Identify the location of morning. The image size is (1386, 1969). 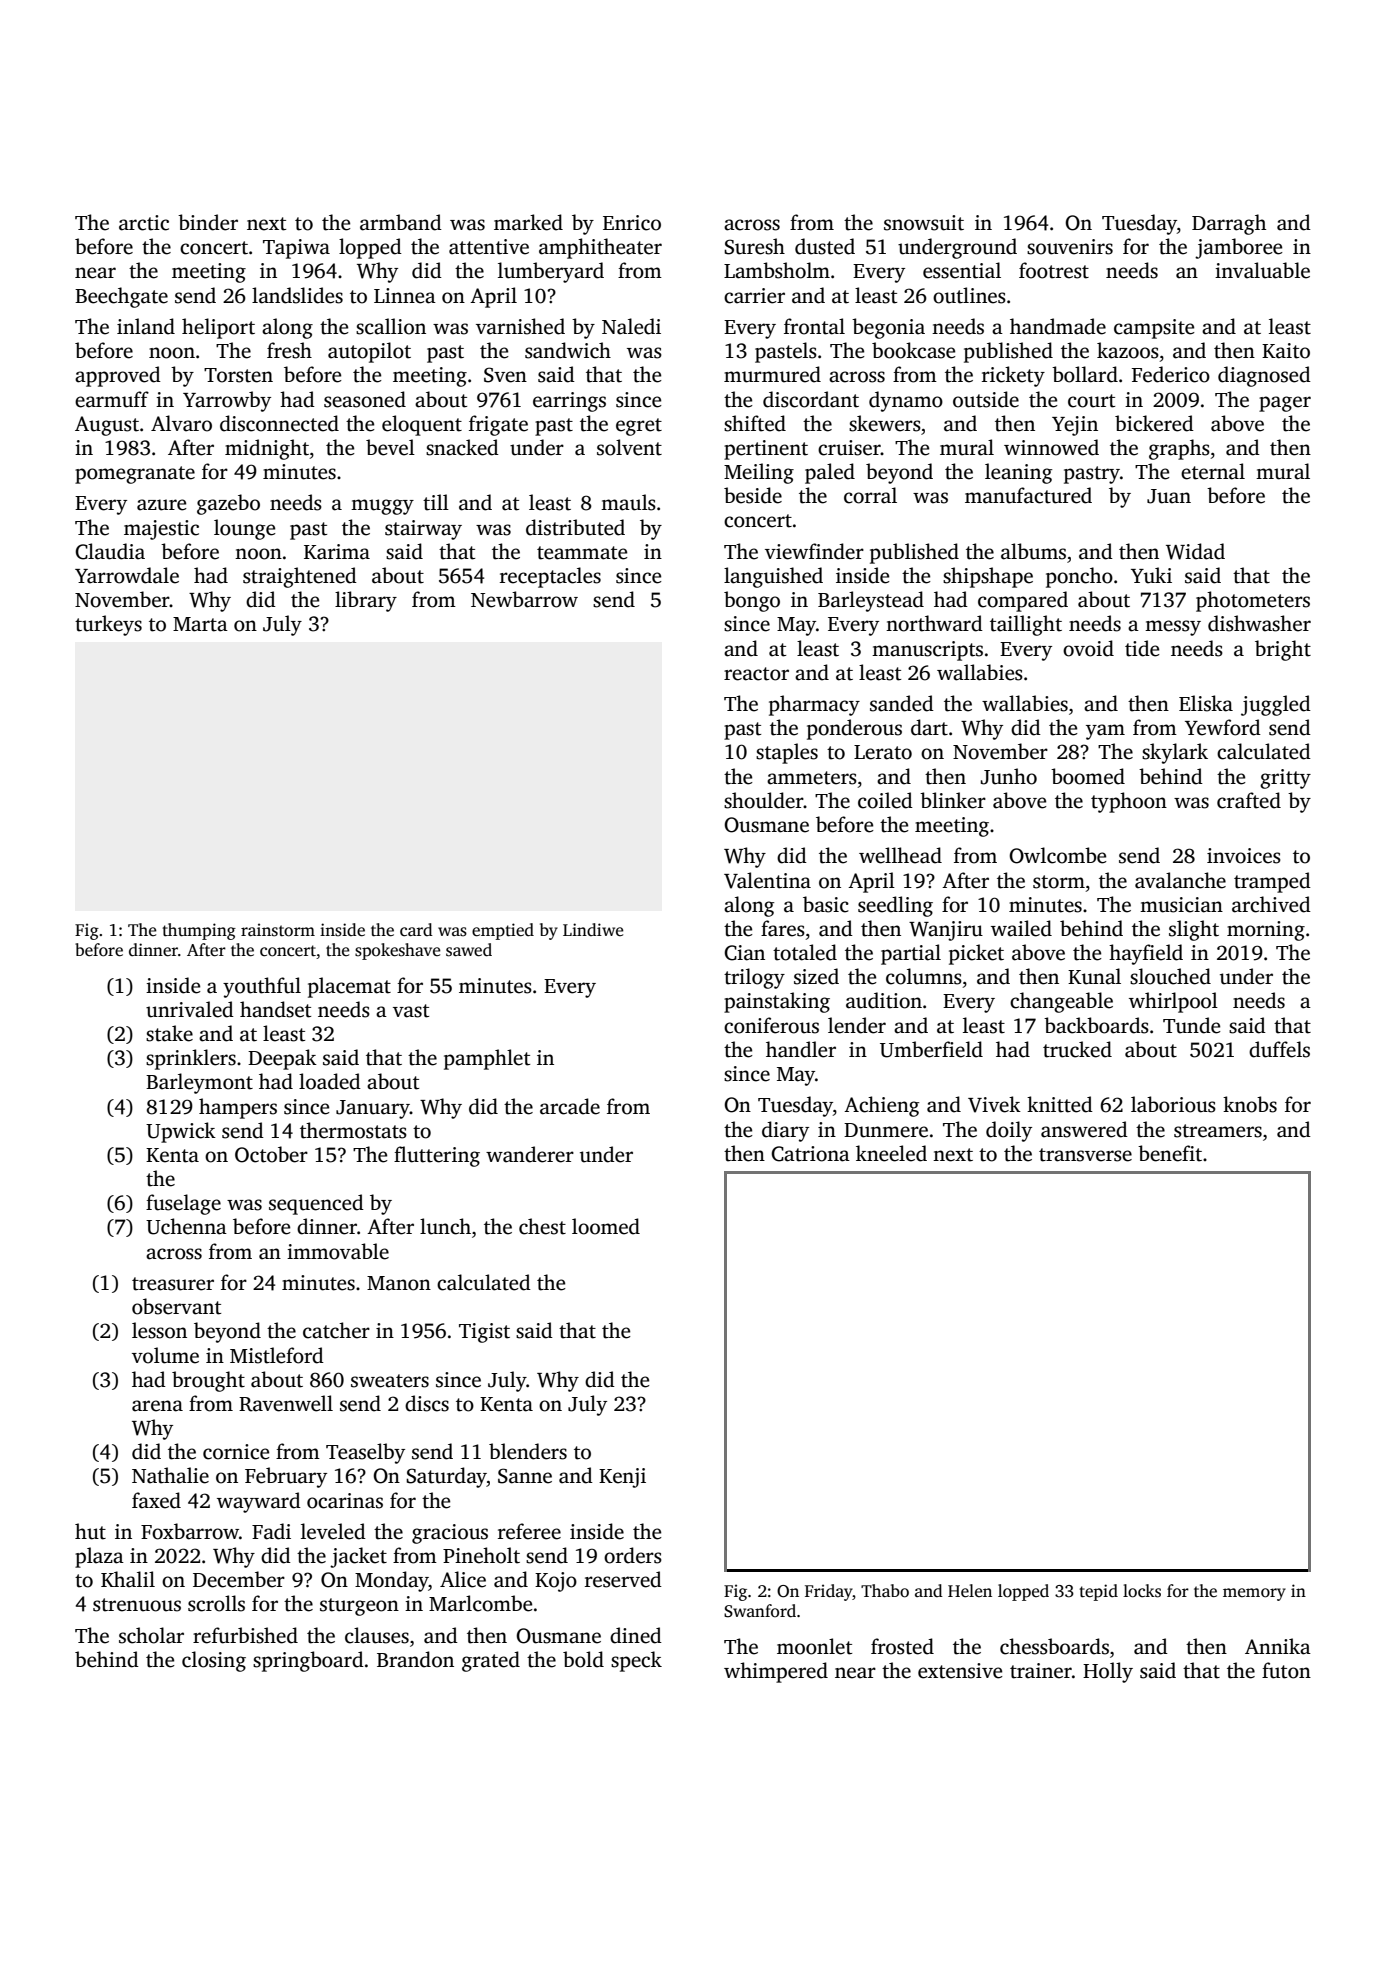
(1266, 931).
